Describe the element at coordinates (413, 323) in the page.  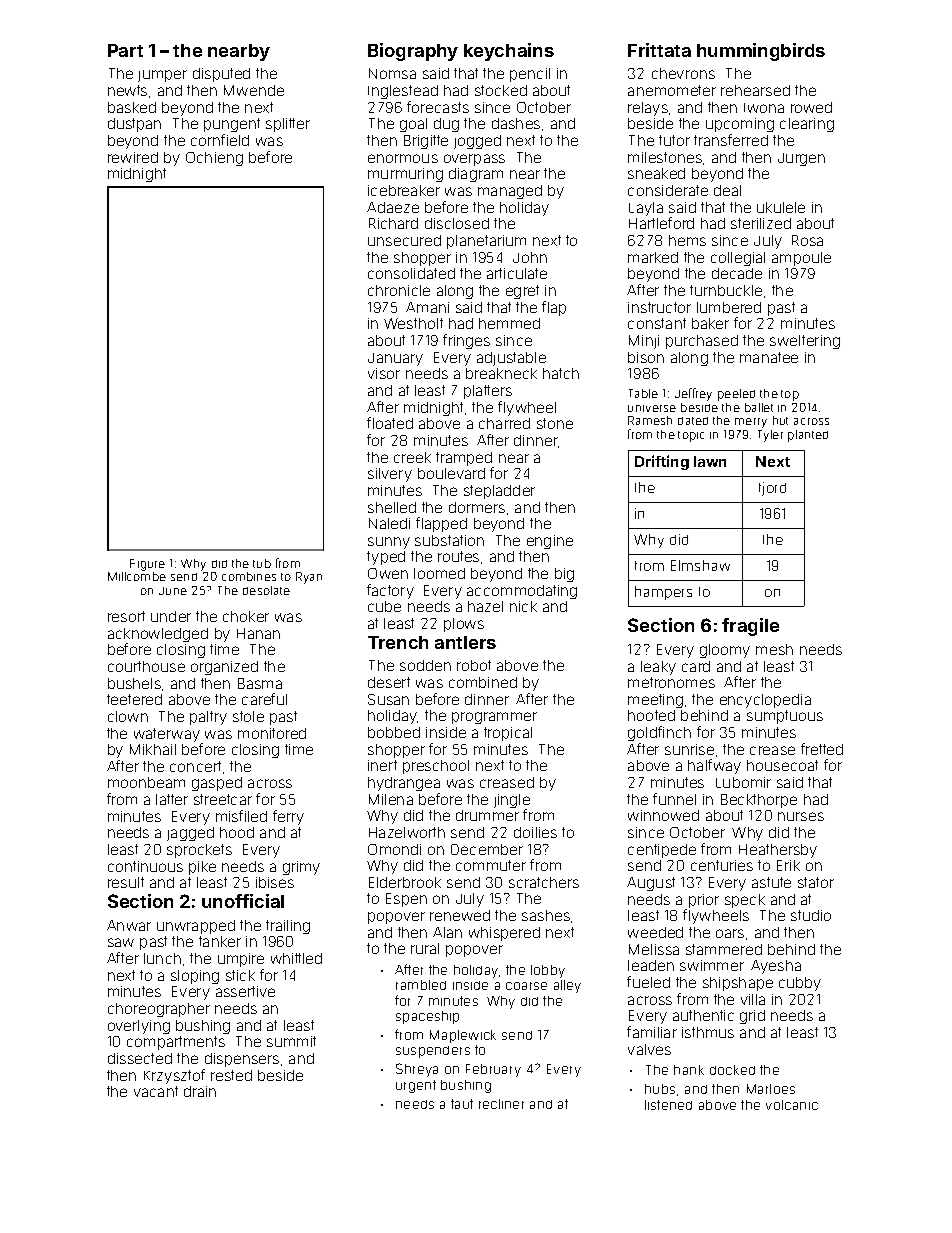
I see `Westholt` at that location.
